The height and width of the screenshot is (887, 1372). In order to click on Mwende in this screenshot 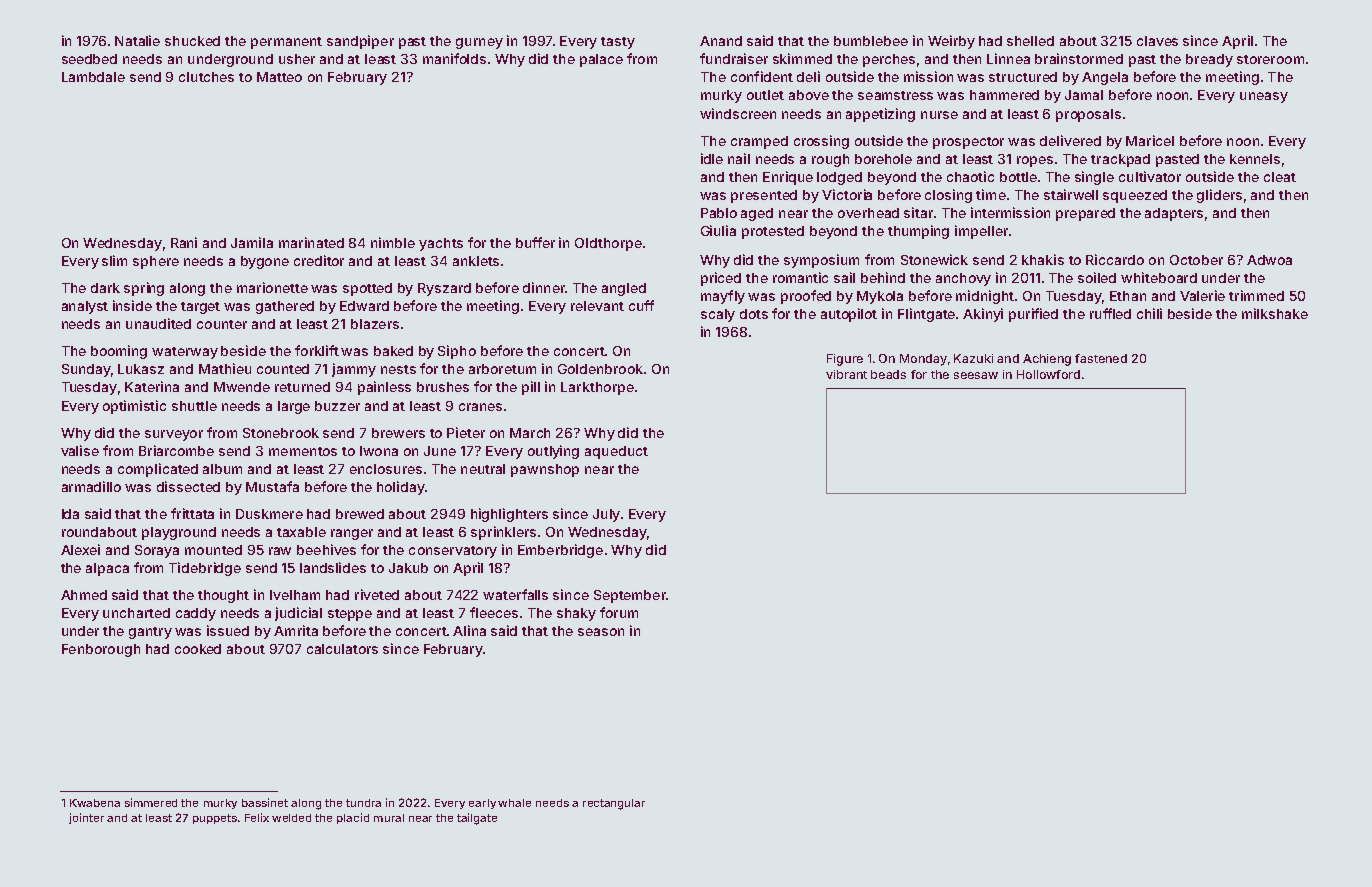, I will do `click(242, 387)`.
